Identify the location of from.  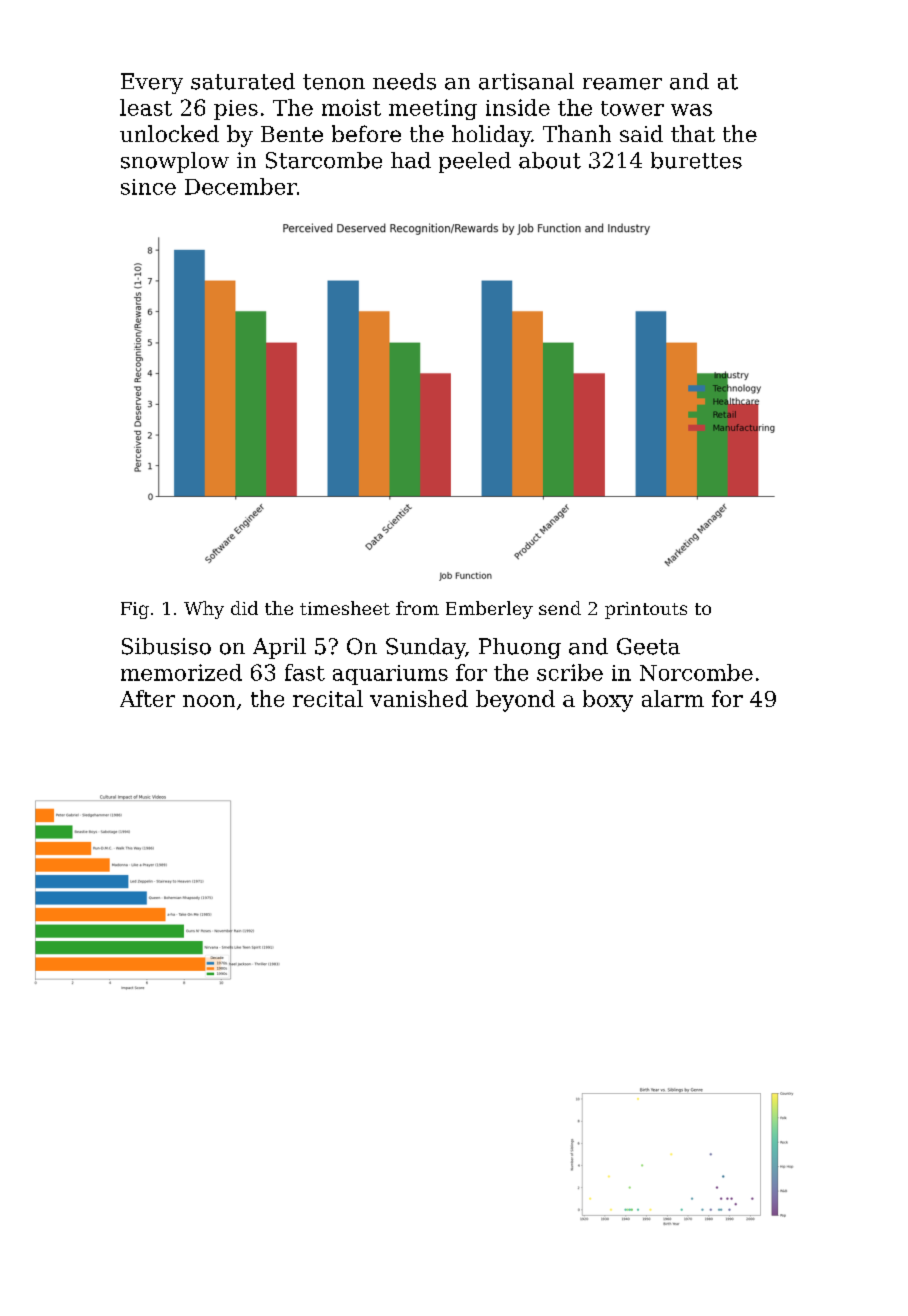
(417, 608).
